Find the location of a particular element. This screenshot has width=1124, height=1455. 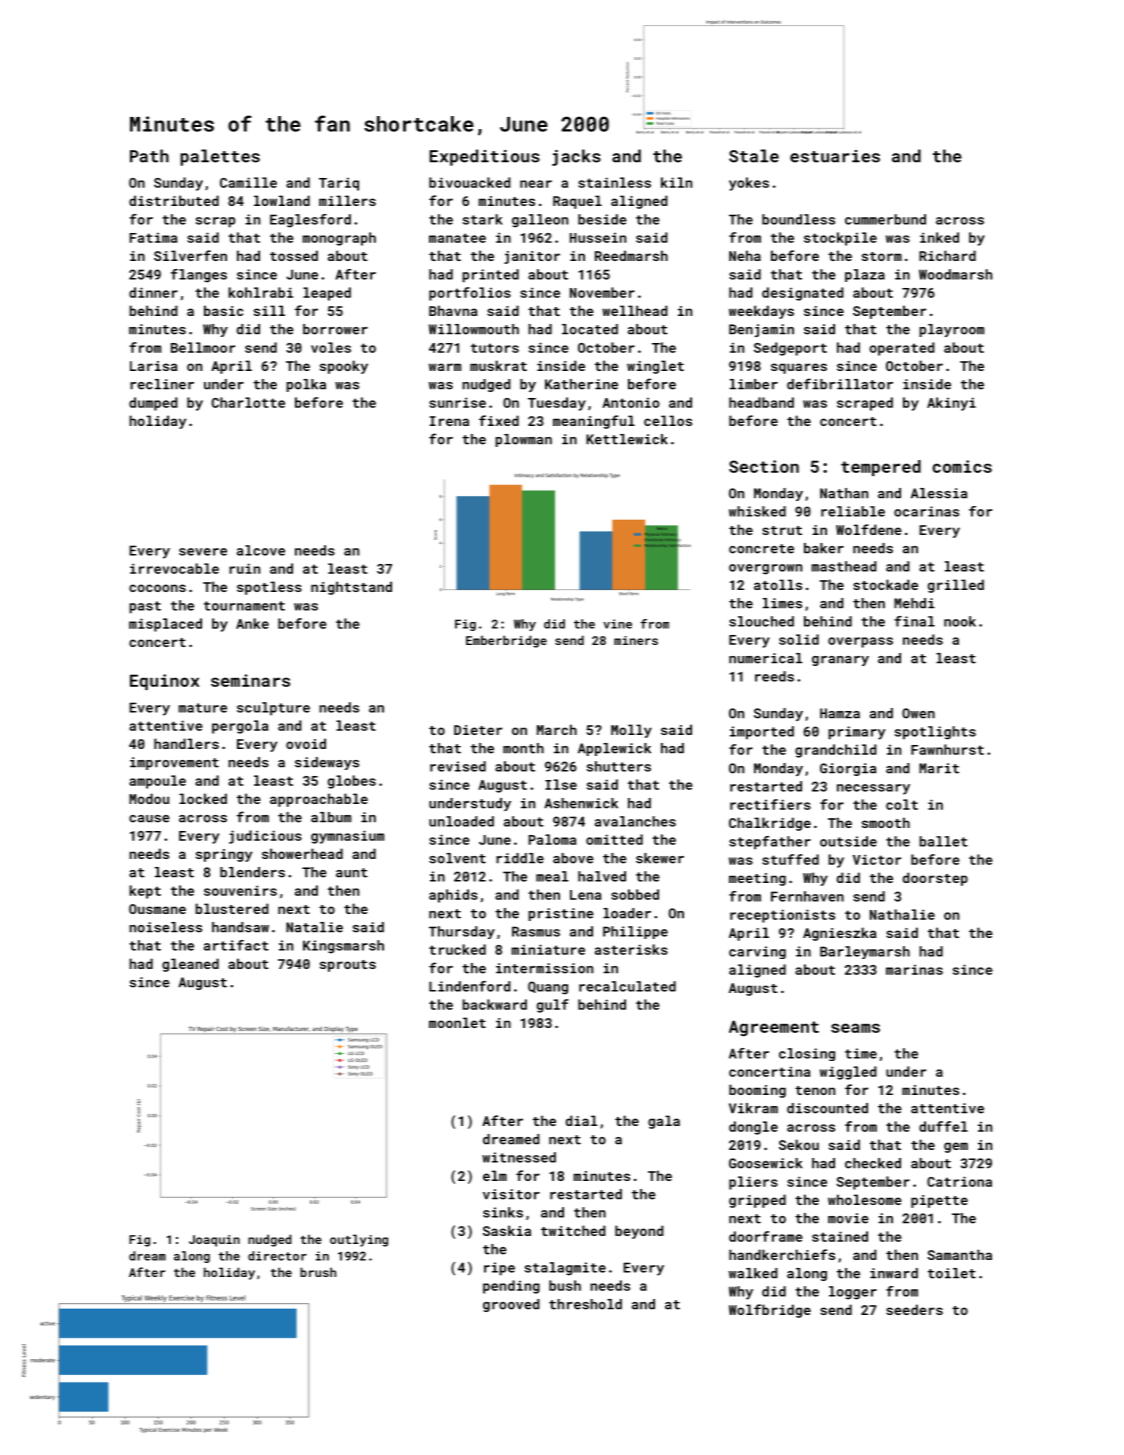

miners is located at coordinates (636, 640).
